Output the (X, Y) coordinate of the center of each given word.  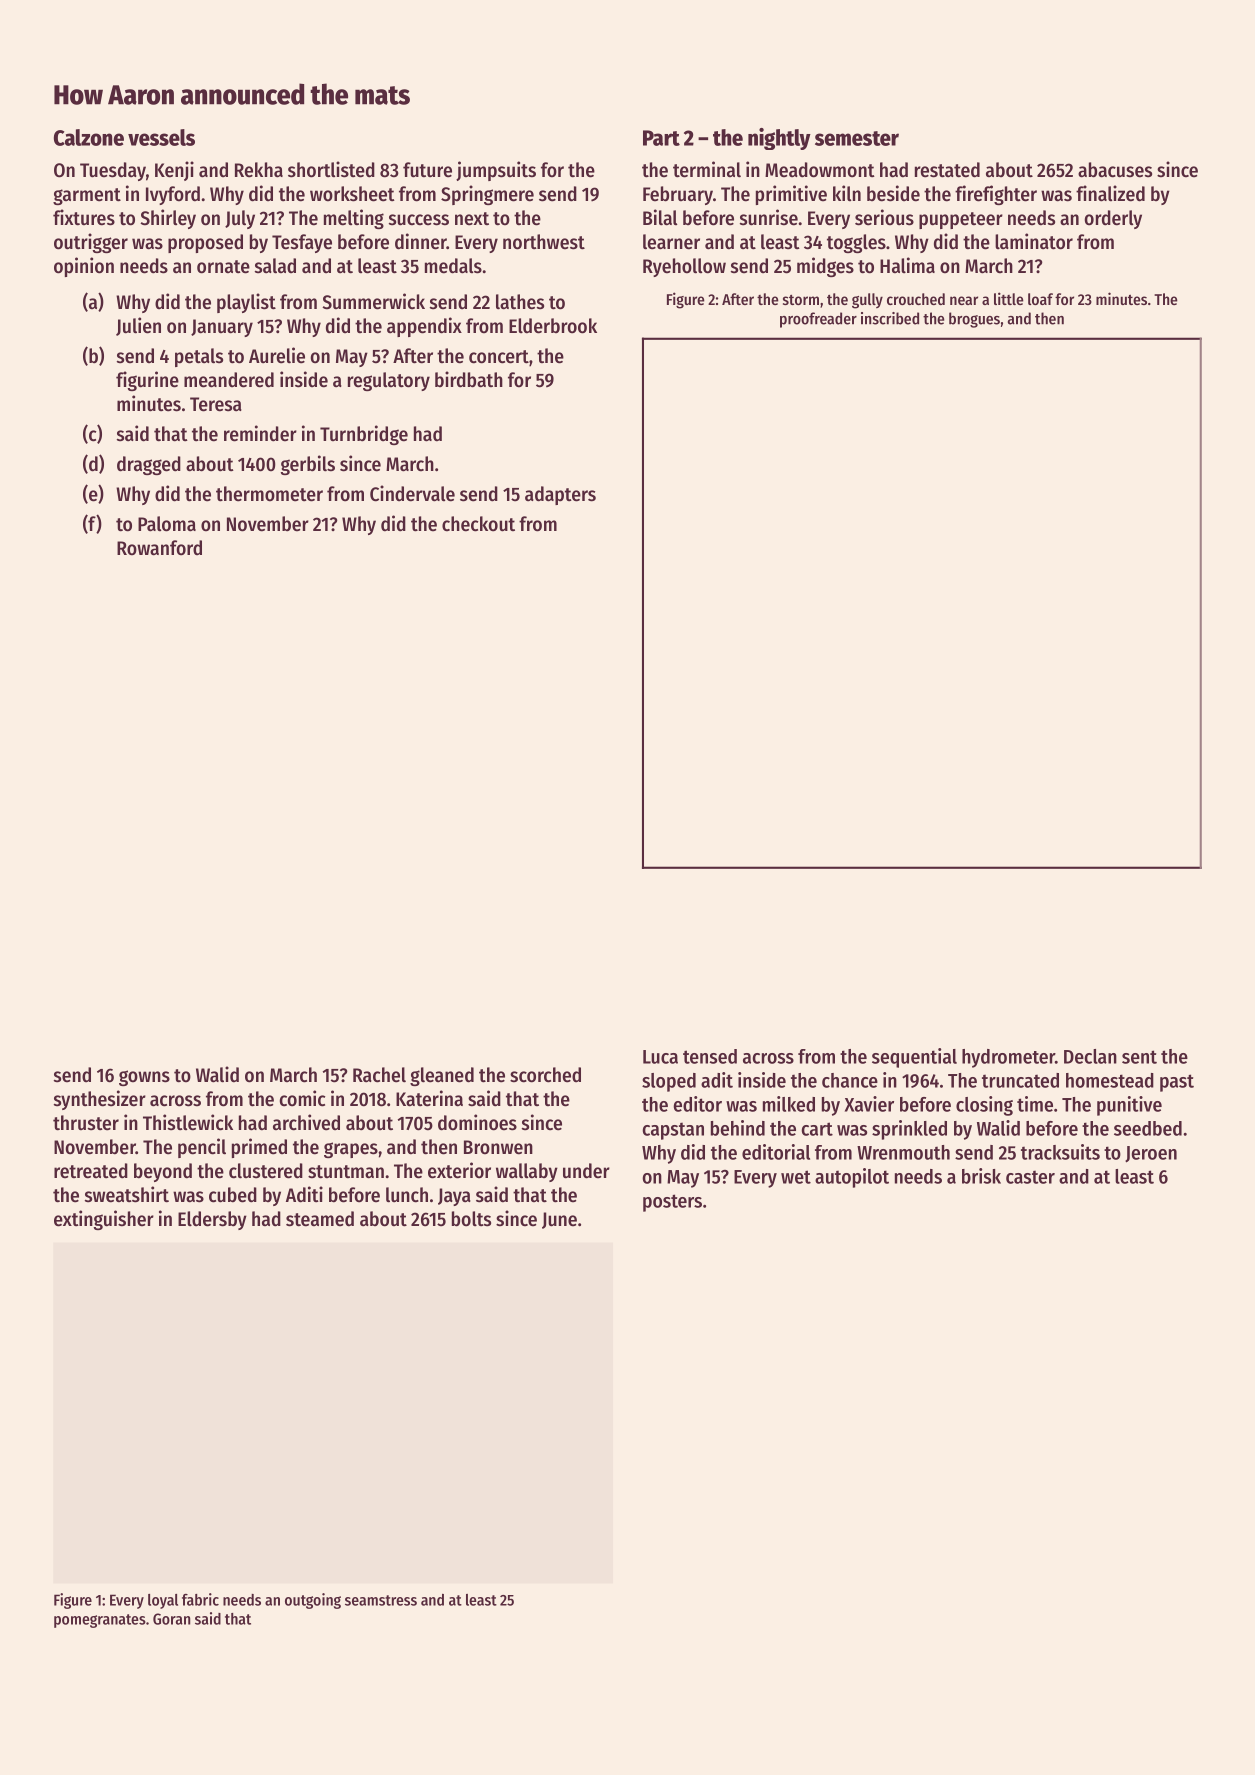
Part (661, 138)
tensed (710, 1056)
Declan (1090, 1056)
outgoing (313, 1601)
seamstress (381, 1600)
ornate (223, 267)
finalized (1110, 193)
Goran (171, 1619)
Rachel (379, 1075)
